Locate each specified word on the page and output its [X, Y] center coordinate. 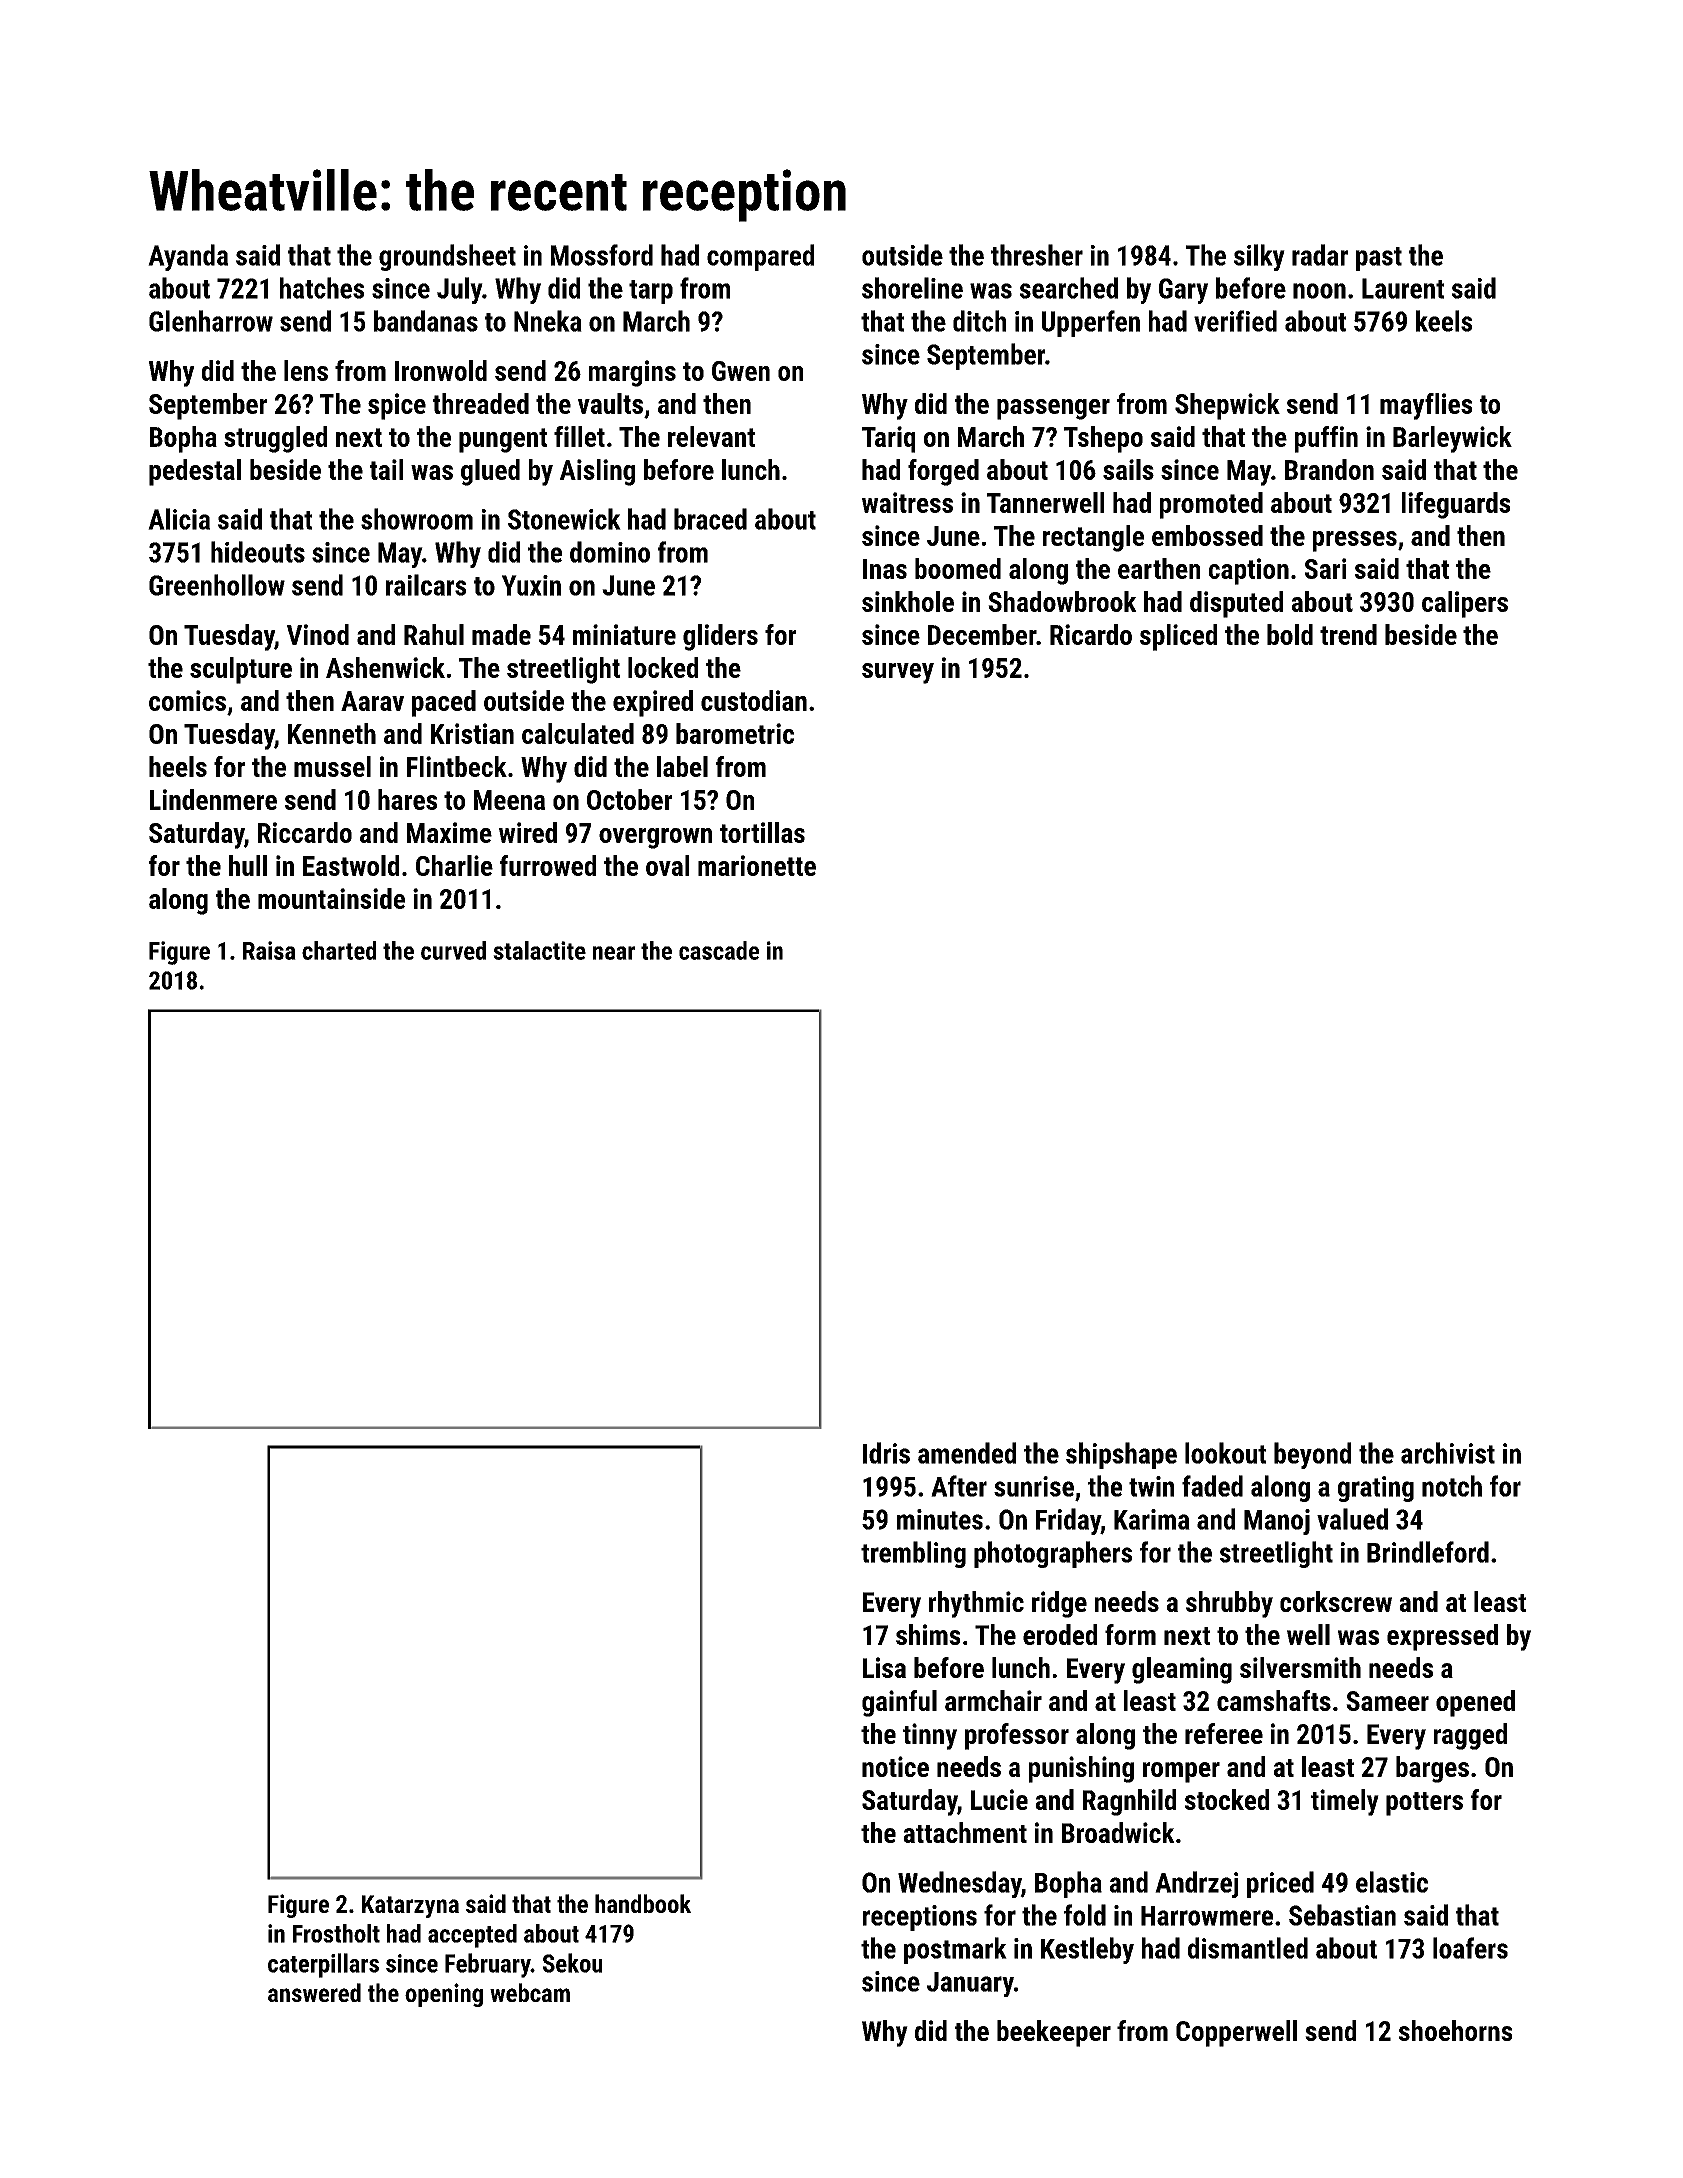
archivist [1448, 1453]
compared [760, 257]
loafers [1470, 1948]
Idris [886, 1453]
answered [314, 1992]
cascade [719, 950]
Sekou [572, 1963]
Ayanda [188, 257]
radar [1320, 255]
